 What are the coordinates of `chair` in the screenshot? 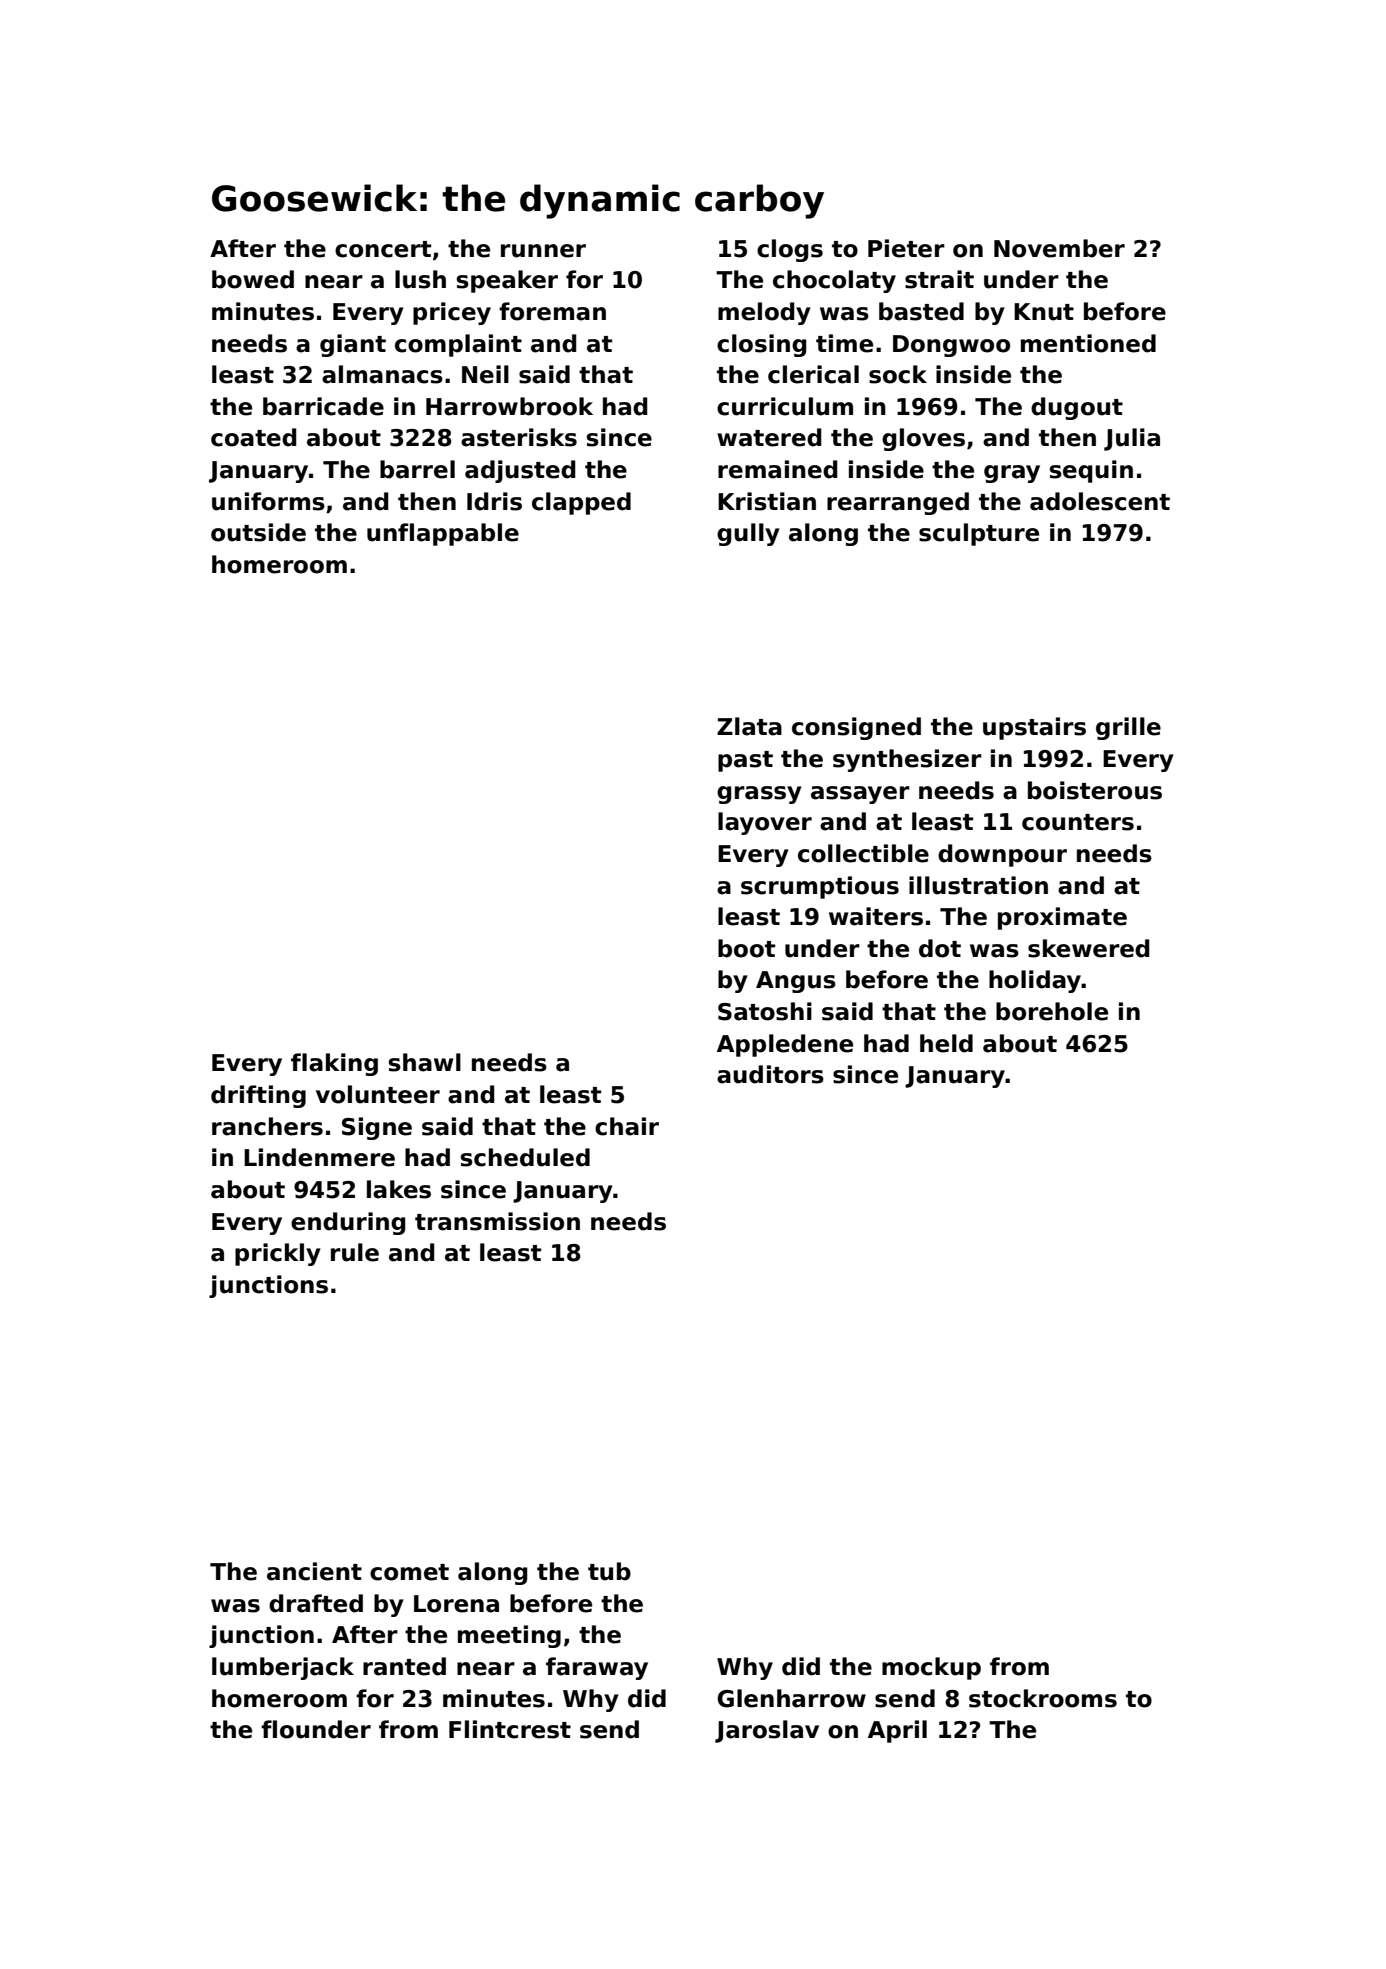 It's located at (627, 1126).
